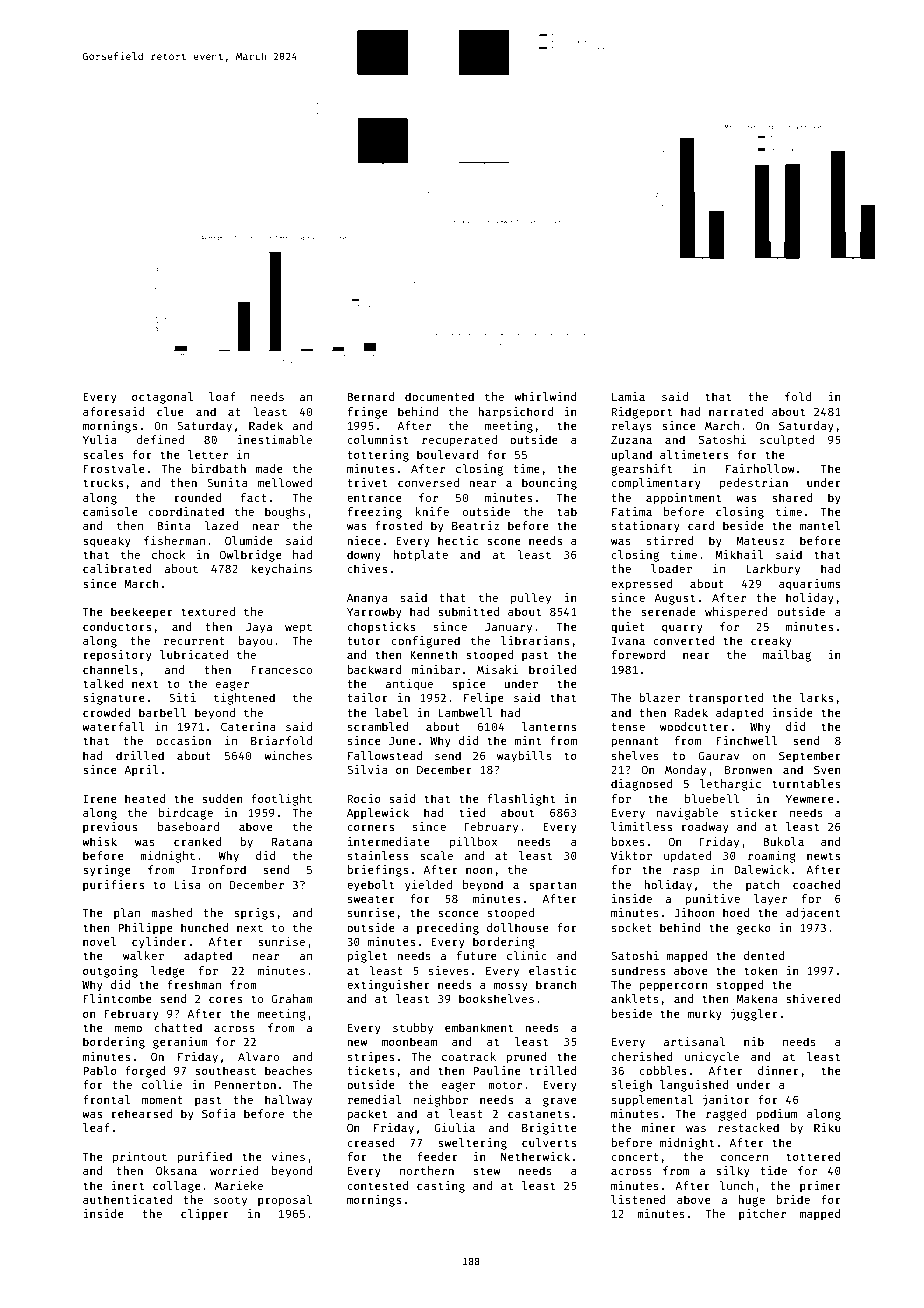 This page has width=924, height=1308. Describe the element at coordinates (642, 1056) in the page. I see `cherished` at that location.
